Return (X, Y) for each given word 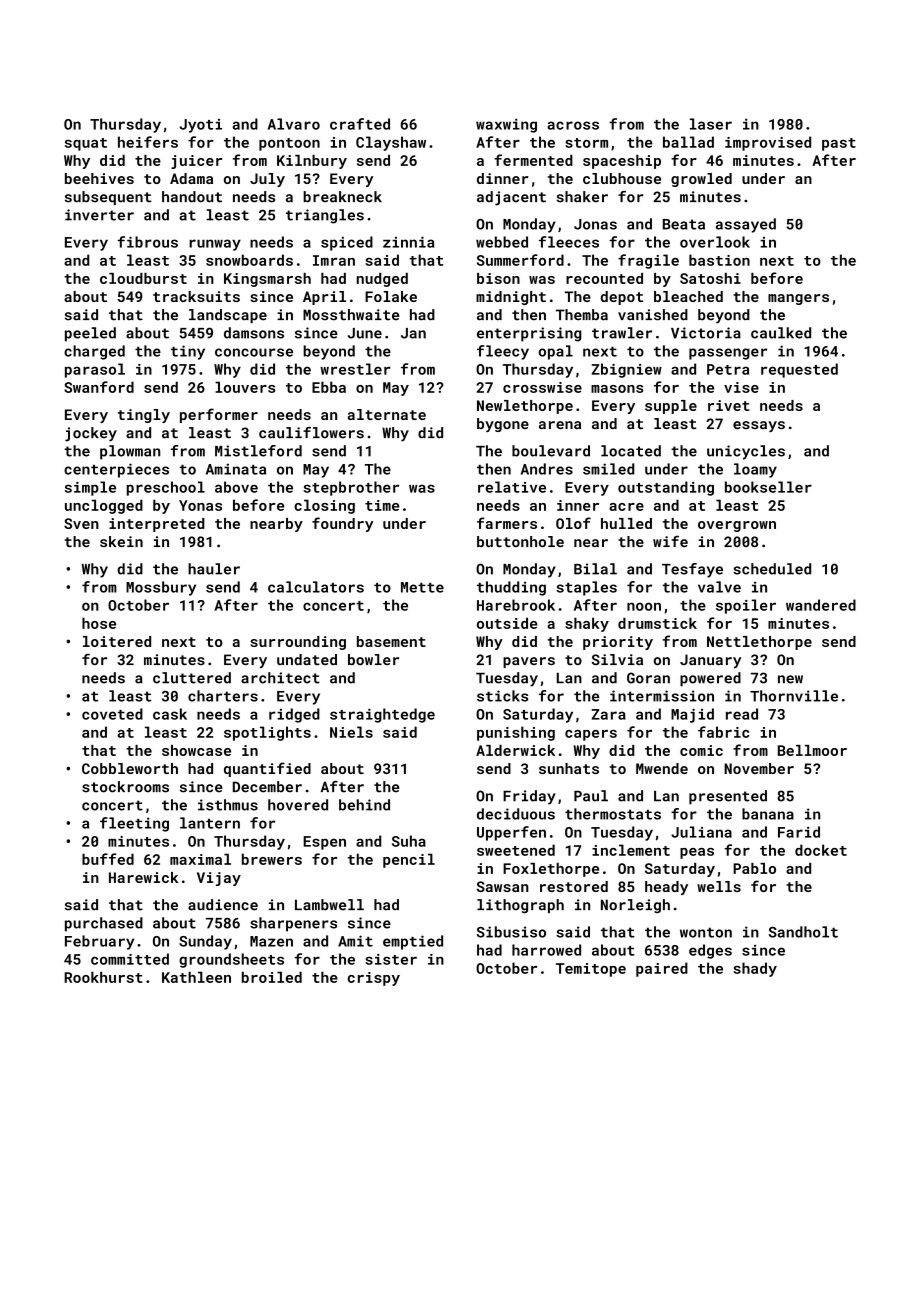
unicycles (746, 452)
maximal (200, 859)
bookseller (768, 487)
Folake (391, 296)
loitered (117, 641)
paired (662, 969)
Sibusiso (511, 932)
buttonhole (520, 541)
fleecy (503, 352)
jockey (91, 434)
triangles (325, 216)
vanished (653, 315)
